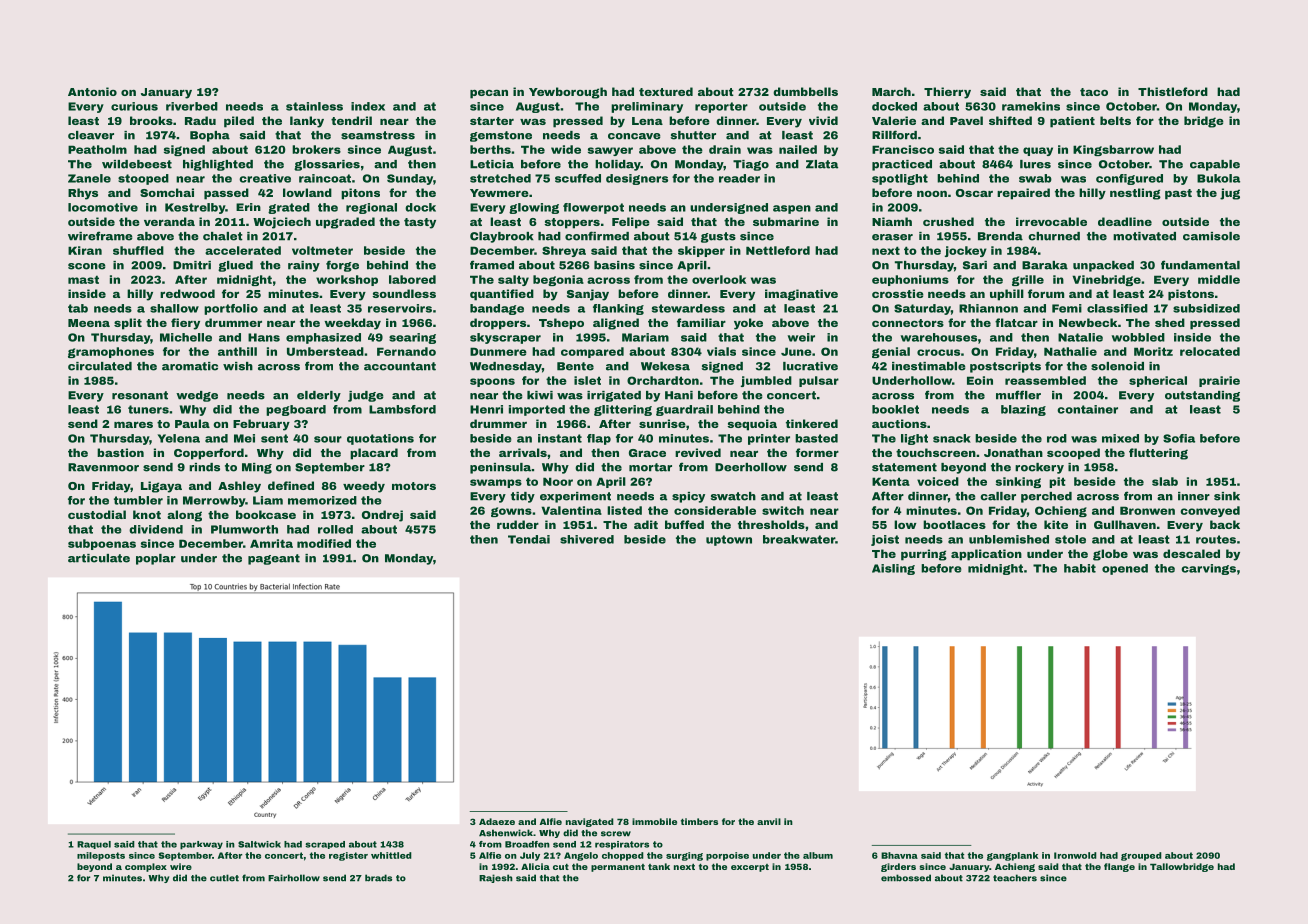 The height and width of the screenshot is (924, 1308). Describe the element at coordinates (186, 337) in the screenshot. I see `Michelle` at that location.
